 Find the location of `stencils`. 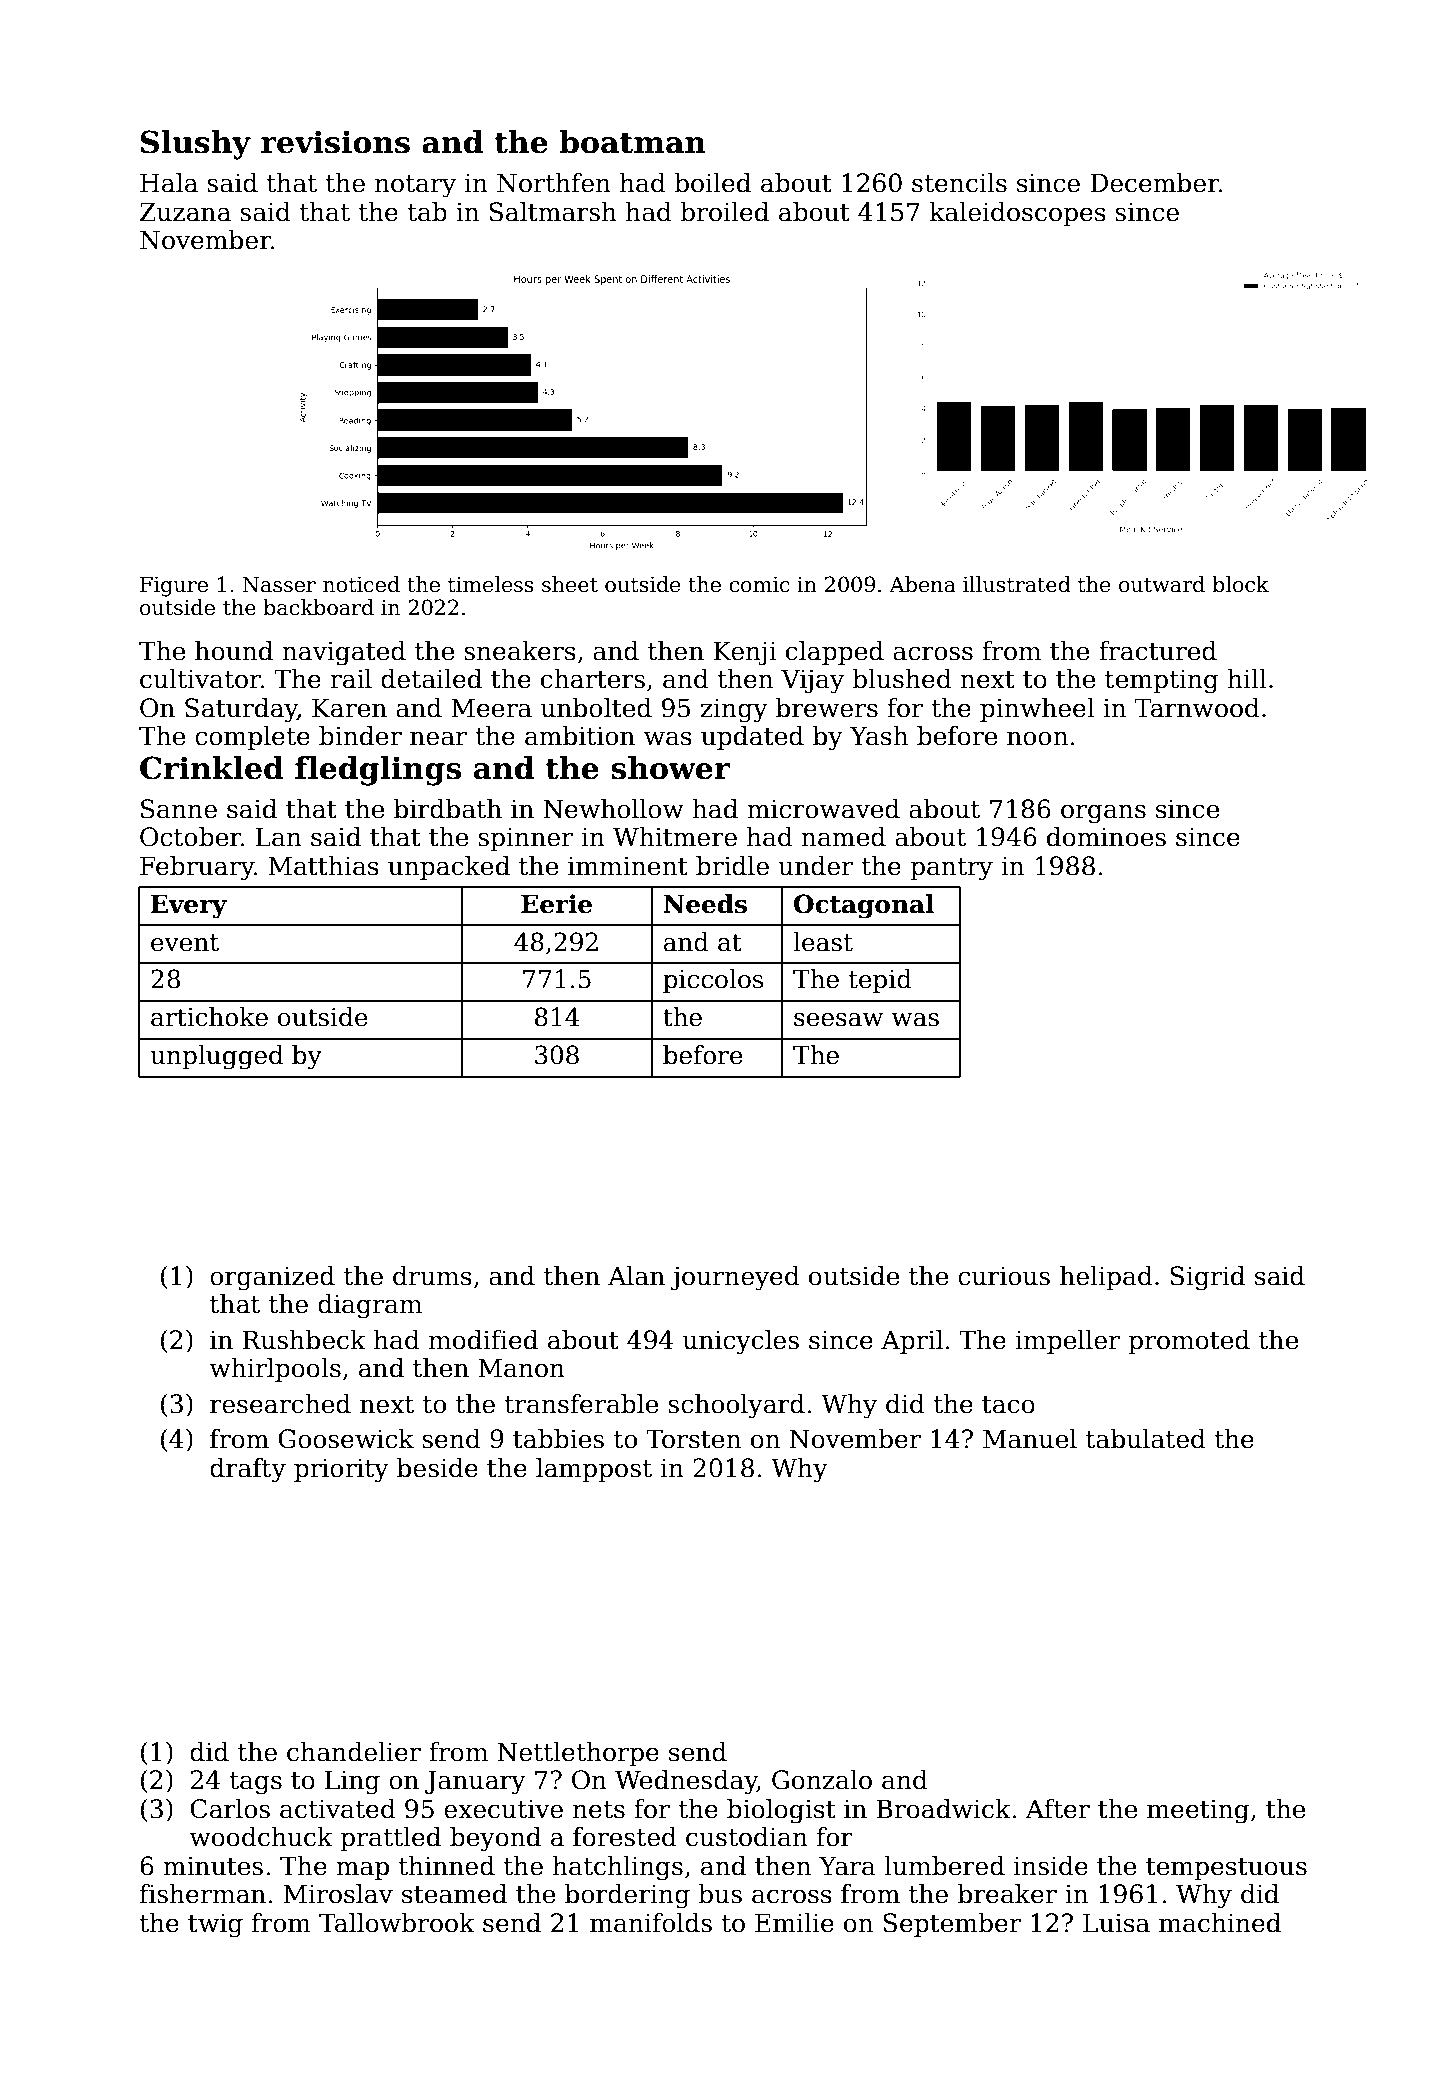

stencils is located at coordinates (959, 183).
